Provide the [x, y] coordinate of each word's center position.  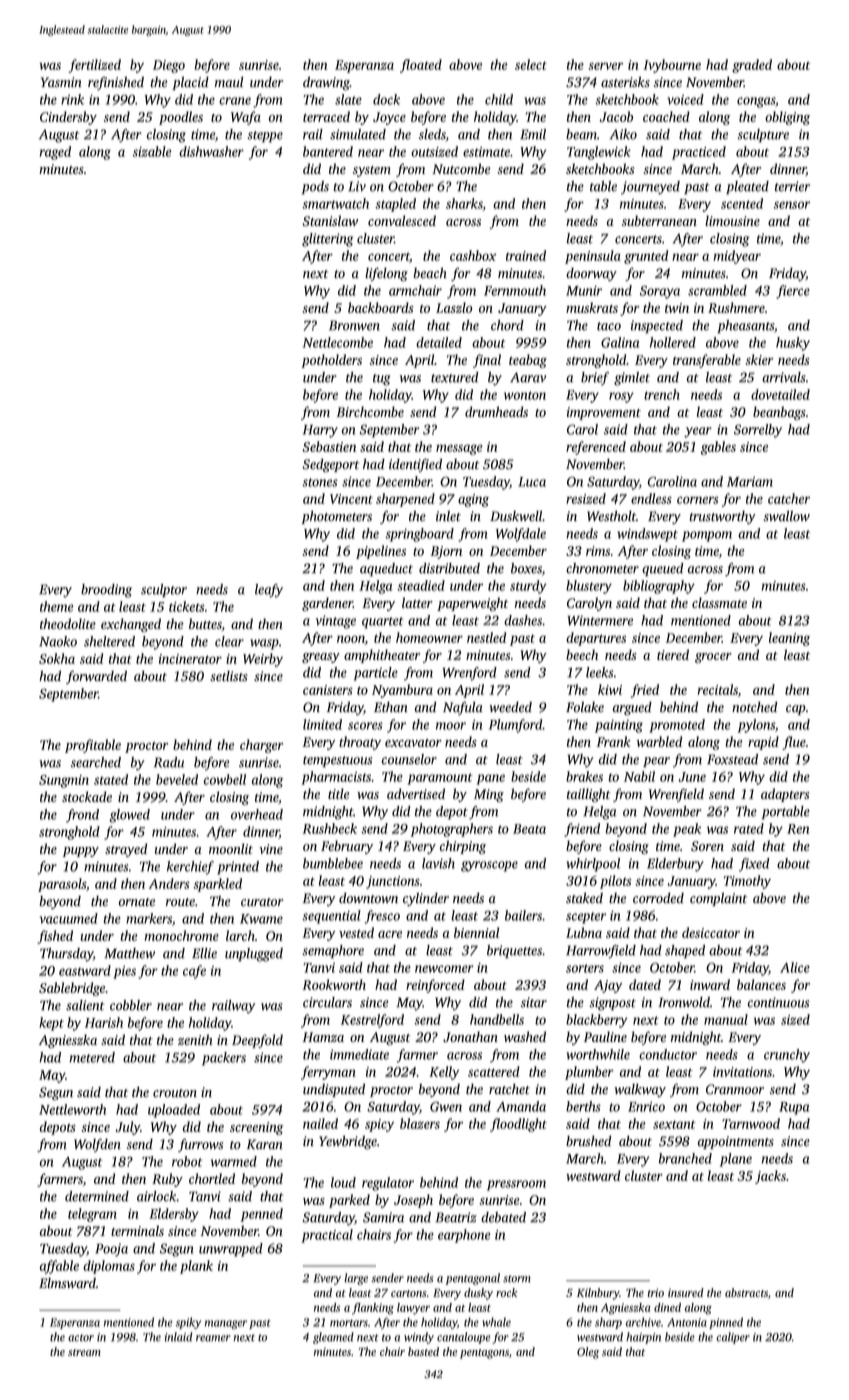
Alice [795, 967]
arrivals [784, 377]
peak [687, 830]
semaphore [333, 951]
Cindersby [68, 118]
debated [503, 1217]
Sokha [57, 658]
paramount [440, 779]
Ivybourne [672, 66]
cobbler [131, 1005]
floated [421, 66]
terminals [137, 1230]
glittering [327, 240]
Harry [320, 431]
